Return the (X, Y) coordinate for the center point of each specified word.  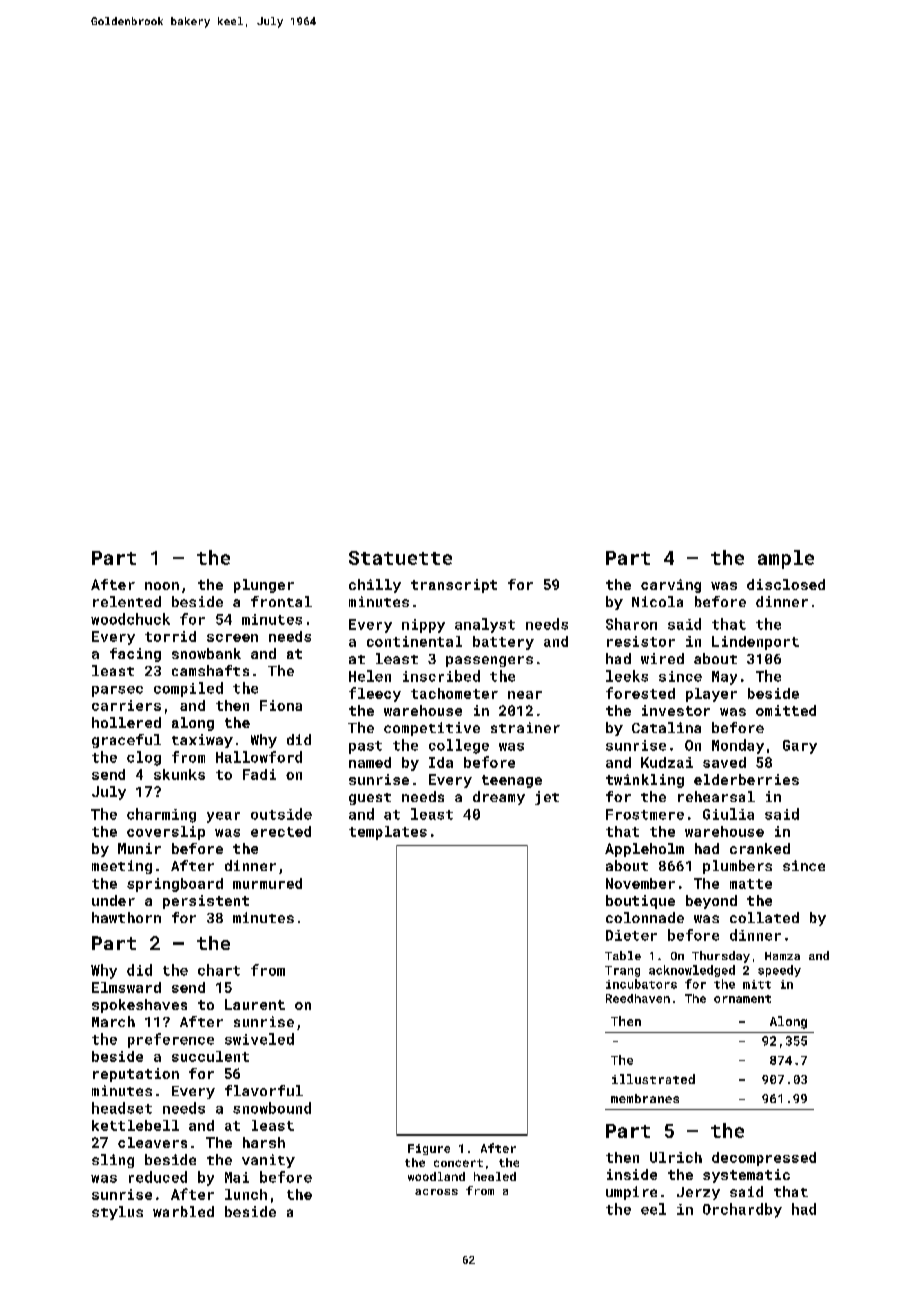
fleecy (375, 694)
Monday (738, 746)
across (436, 1192)
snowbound (272, 1108)
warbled (183, 1211)
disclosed (786, 584)
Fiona (281, 705)
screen (232, 638)
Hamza (782, 956)
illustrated (653, 1079)
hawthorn (126, 917)
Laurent (255, 1004)
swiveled (259, 1039)
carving (671, 586)
